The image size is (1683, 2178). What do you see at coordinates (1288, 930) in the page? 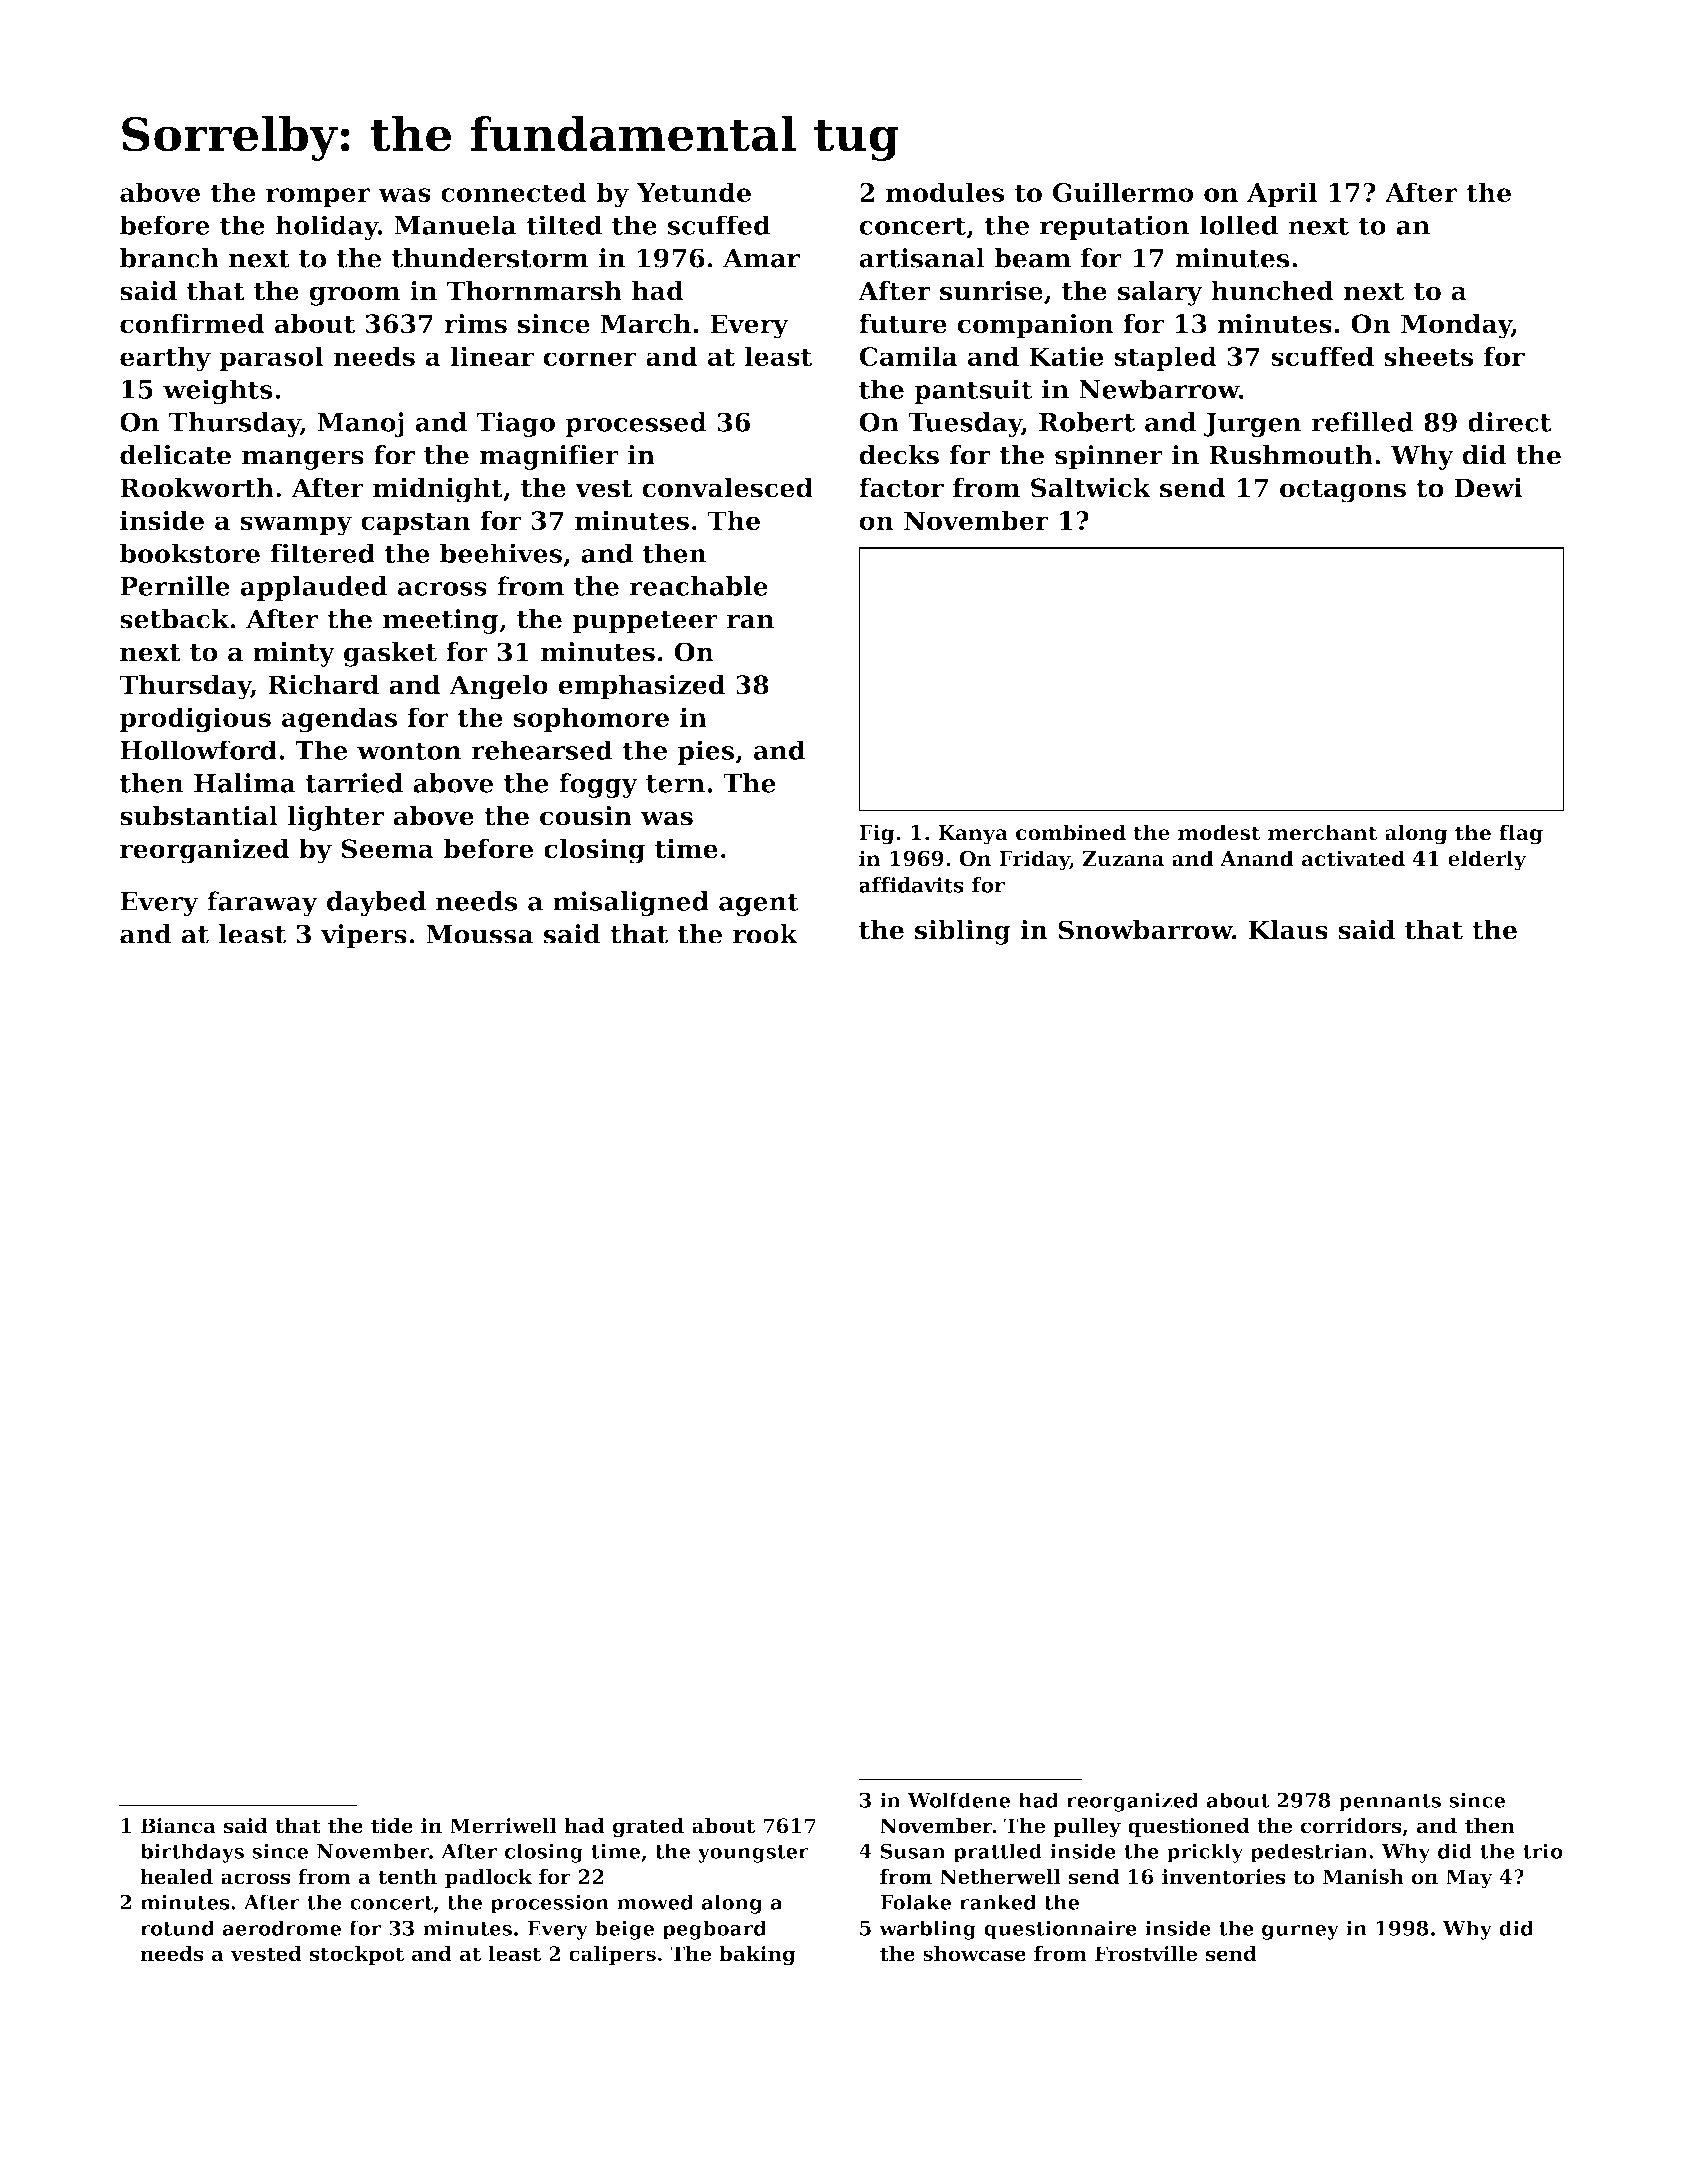
I see `Klaus` at bounding box center [1288, 930].
